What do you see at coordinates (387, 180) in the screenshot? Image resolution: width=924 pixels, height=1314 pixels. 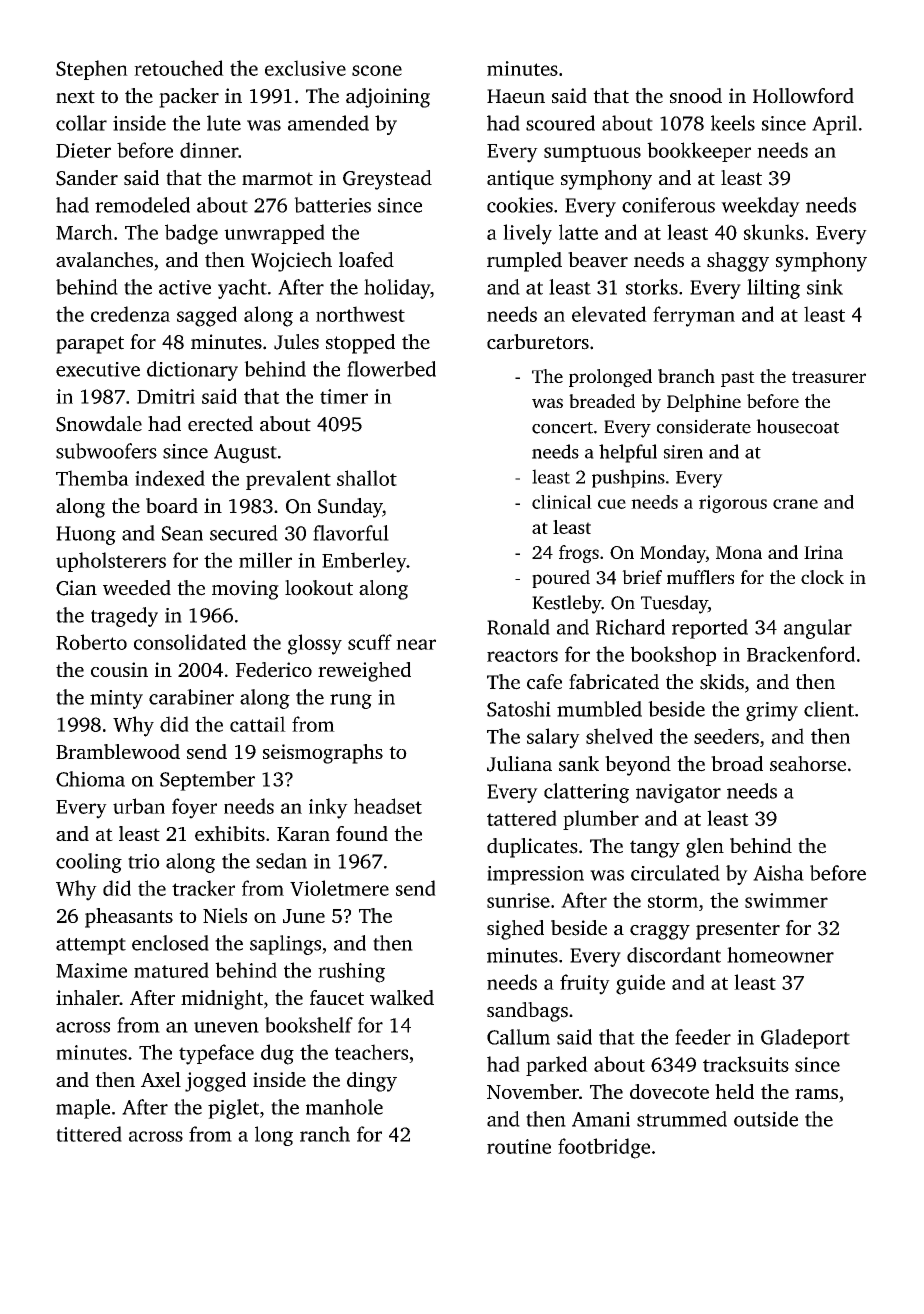 I see `Greystead` at bounding box center [387, 180].
